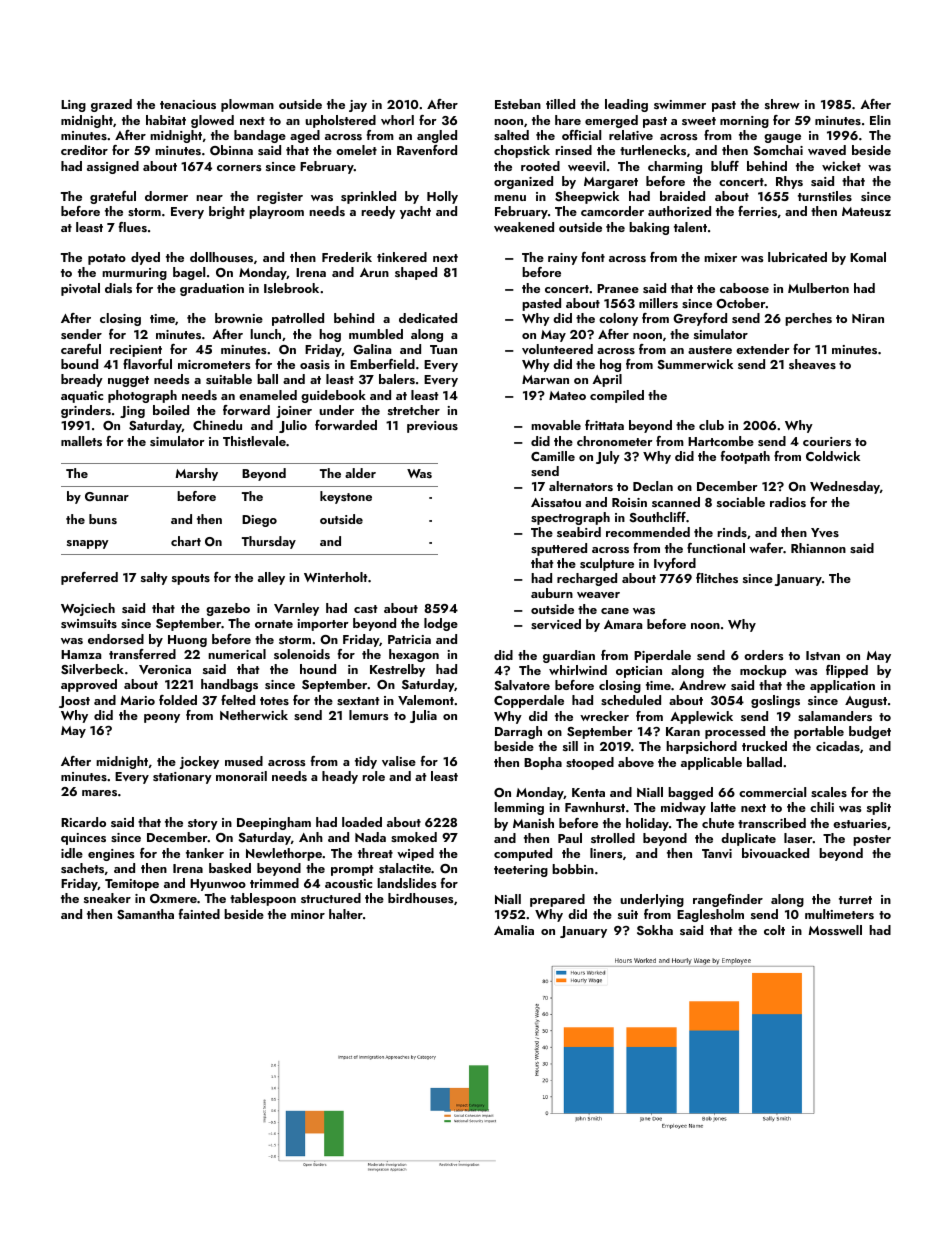 Image resolution: width=952 pixels, height=1233 pixels. What do you see at coordinates (823, 655) in the screenshot?
I see `Istvan` at bounding box center [823, 655].
